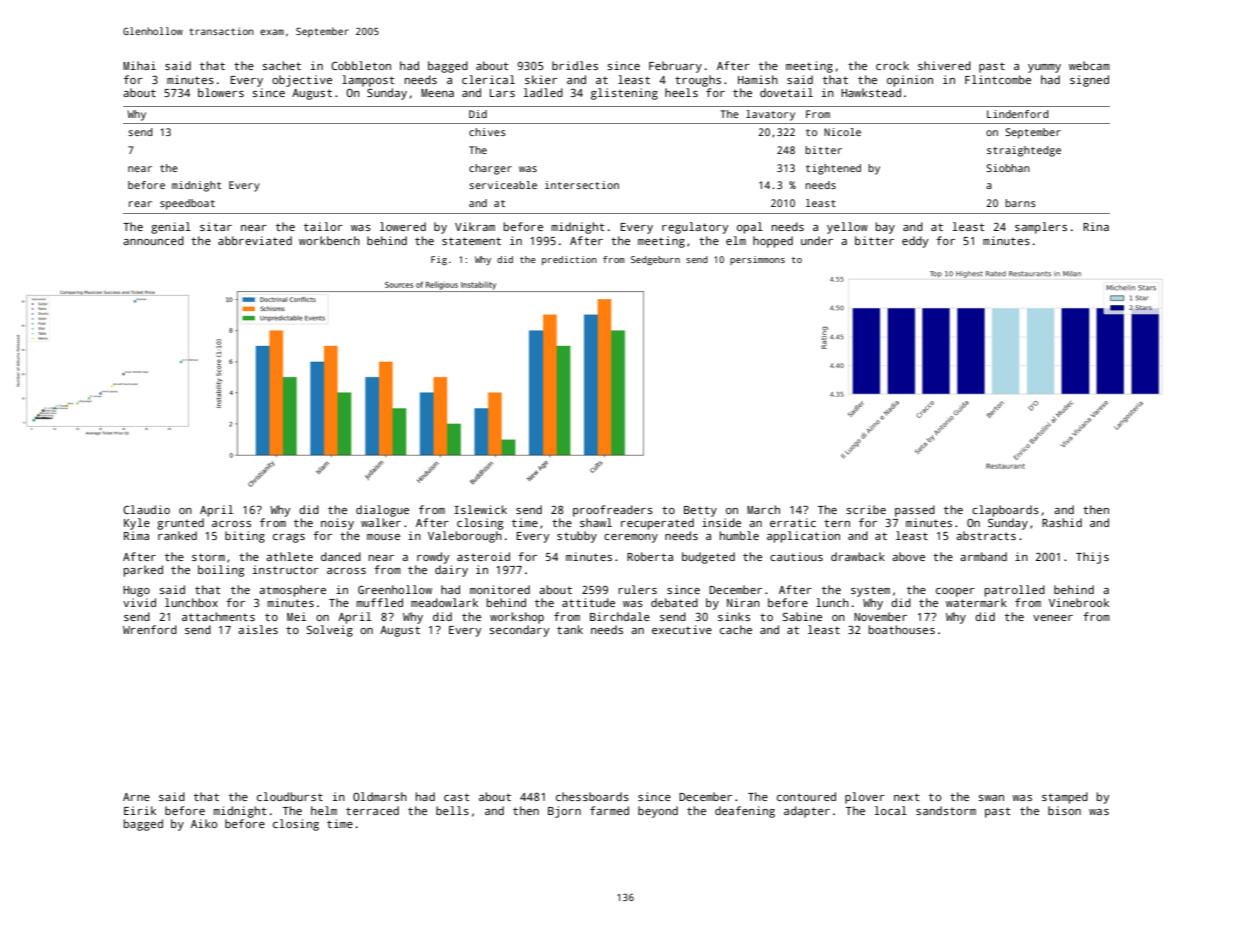 The image size is (1233, 952). Describe the element at coordinates (842, 132) in the screenshot. I see `Nicole` at that location.
